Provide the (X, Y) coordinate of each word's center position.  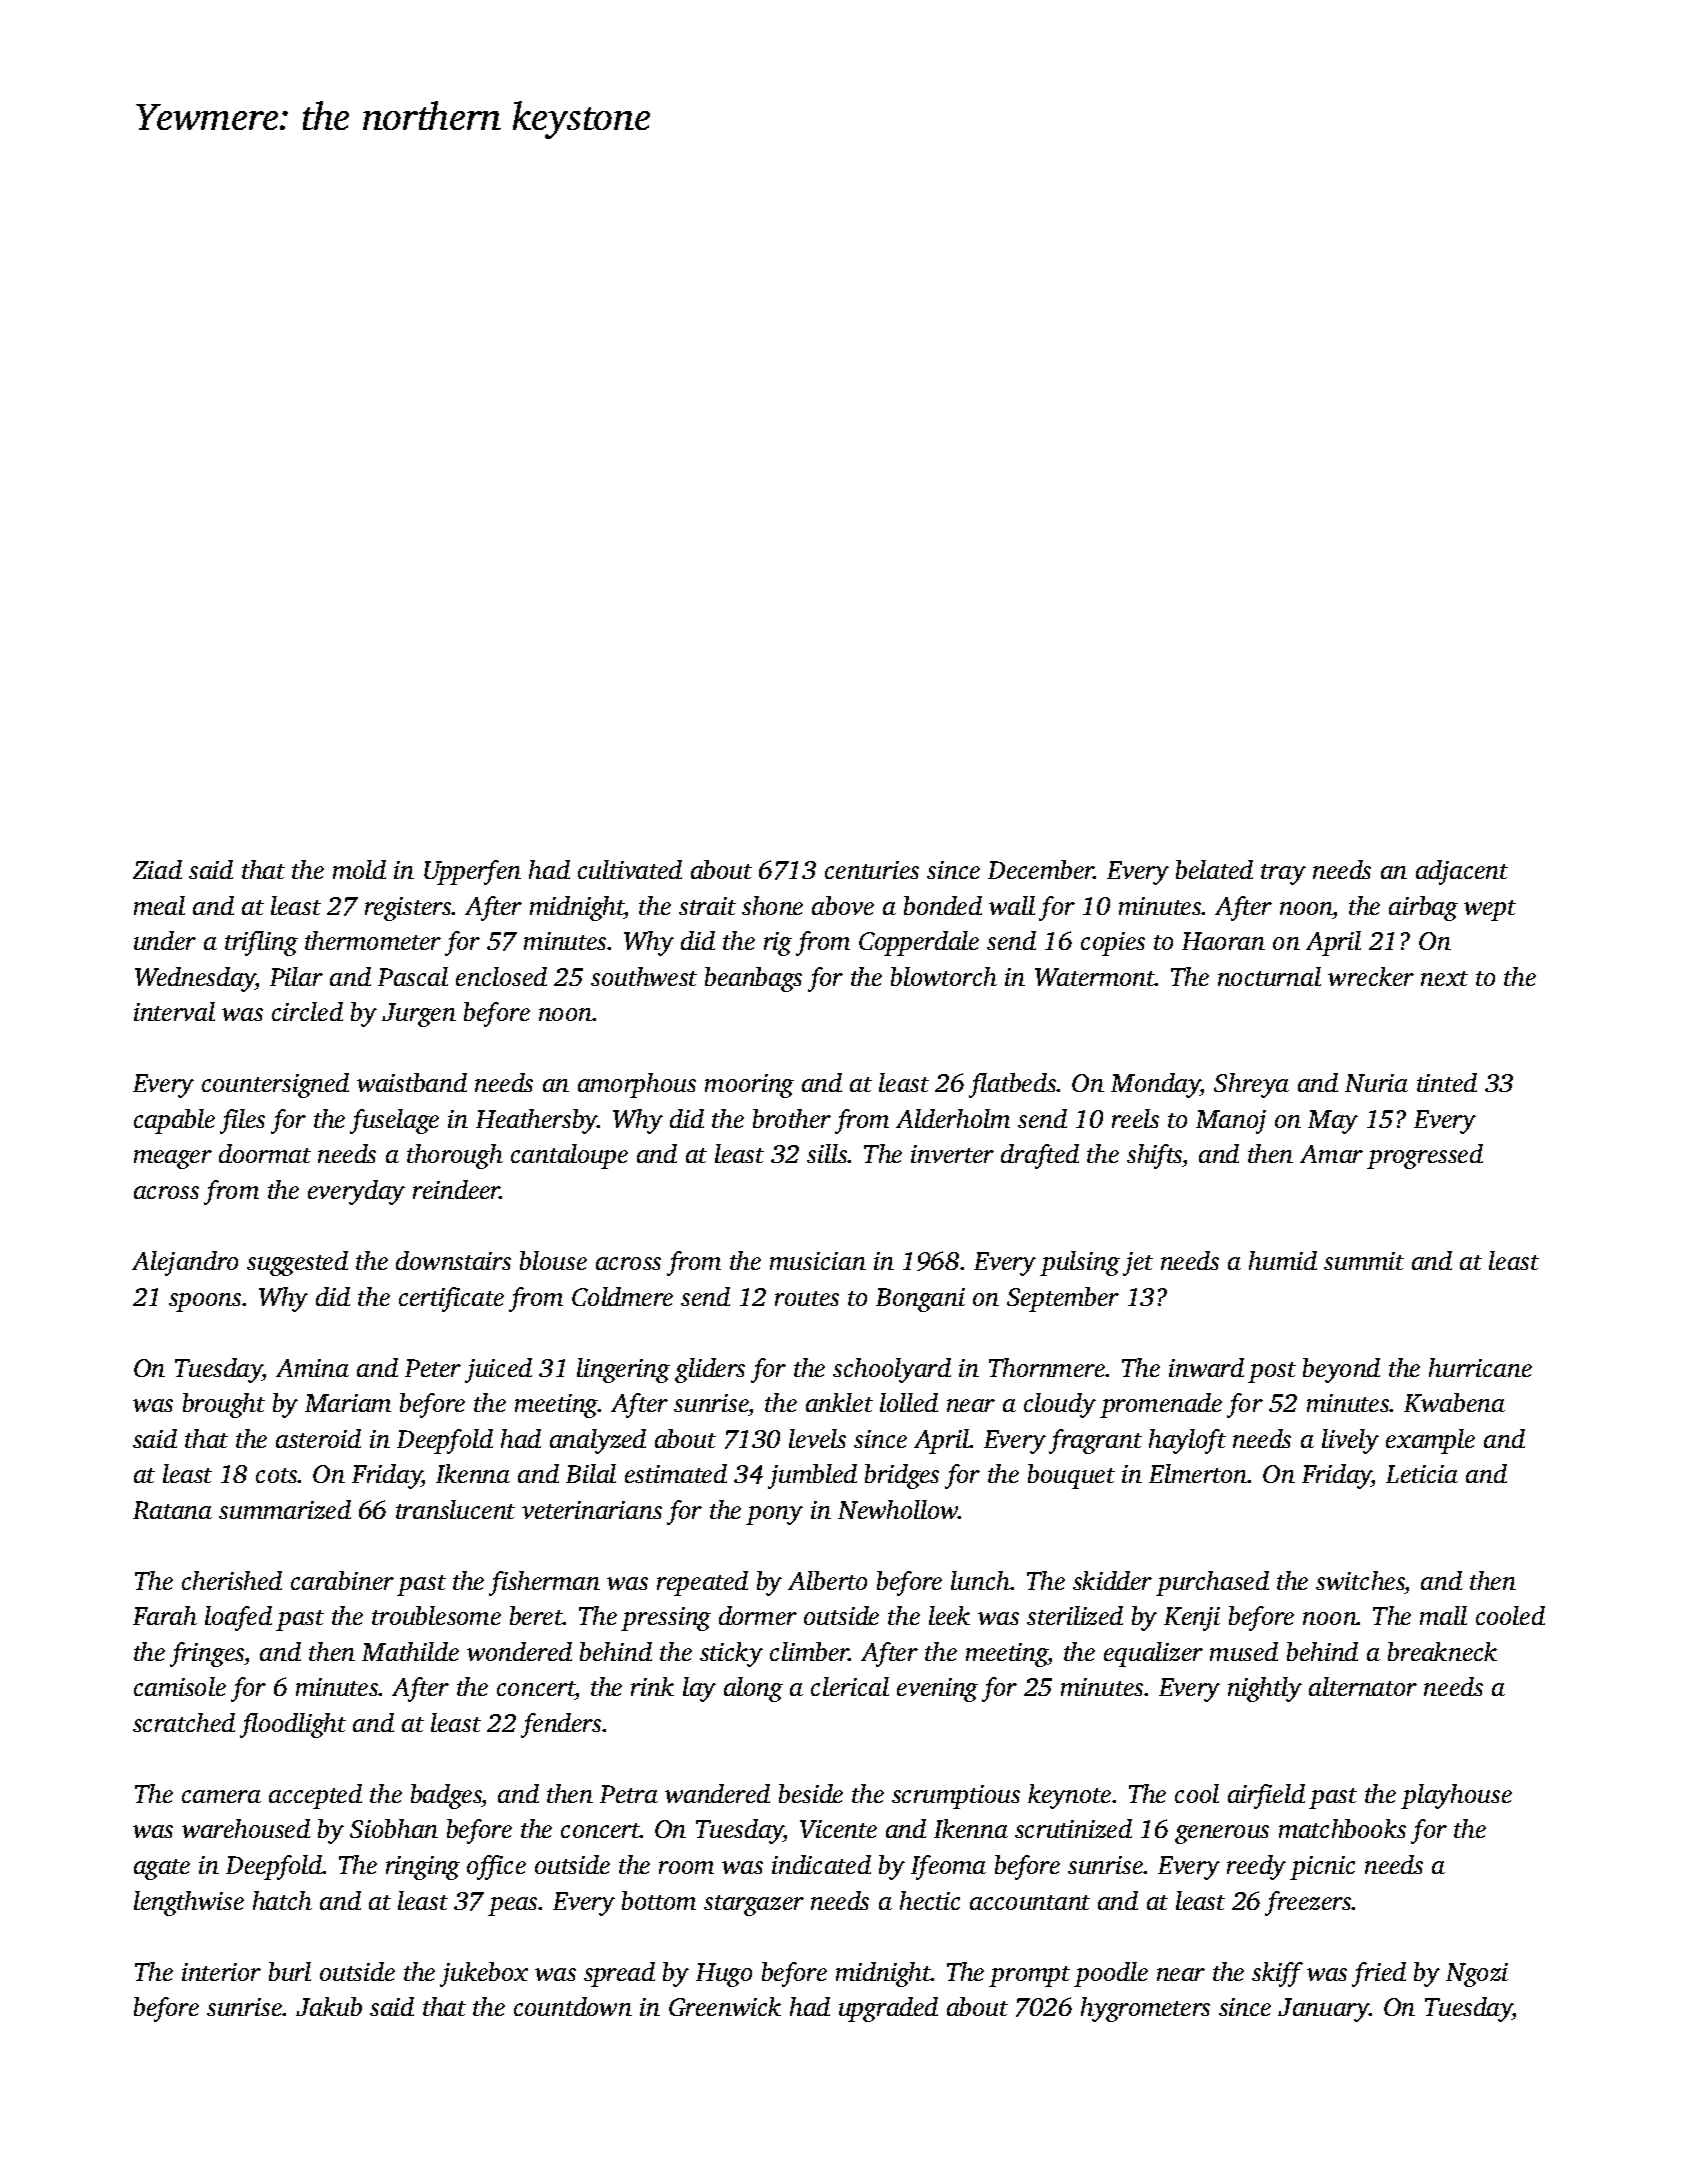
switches (1360, 1580)
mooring (749, 1086)
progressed (1425, 1156)
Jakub (329, 2006)
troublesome (436, 1615)
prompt (1029, 1976)
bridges (902, 1476)
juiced (498, 1370)
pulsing (1080, 1263)
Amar (1331, 1154)
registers (408, 909)
